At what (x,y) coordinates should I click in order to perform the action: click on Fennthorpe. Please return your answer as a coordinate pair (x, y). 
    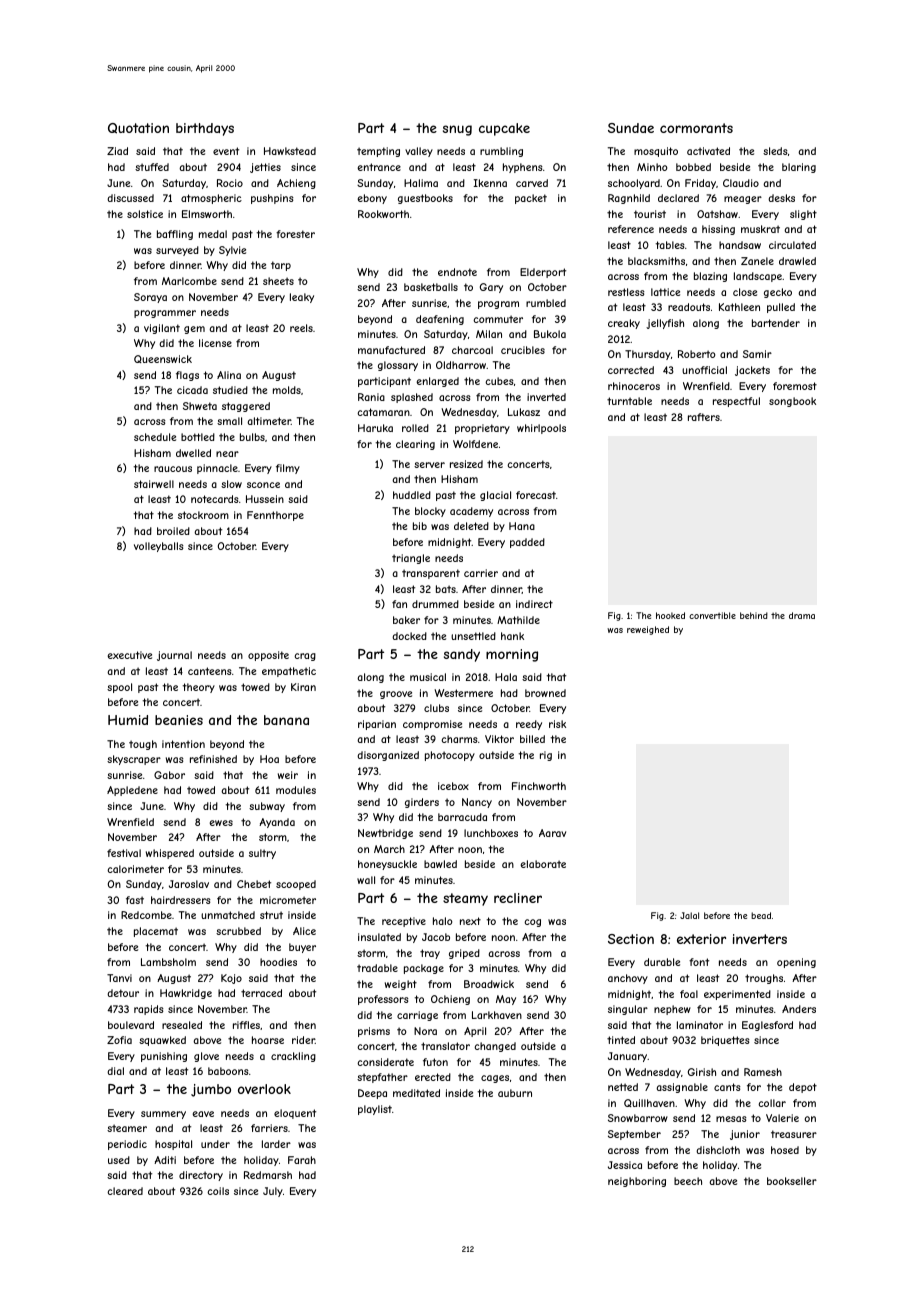
    Looking at the image, I should click on (275, 516).
